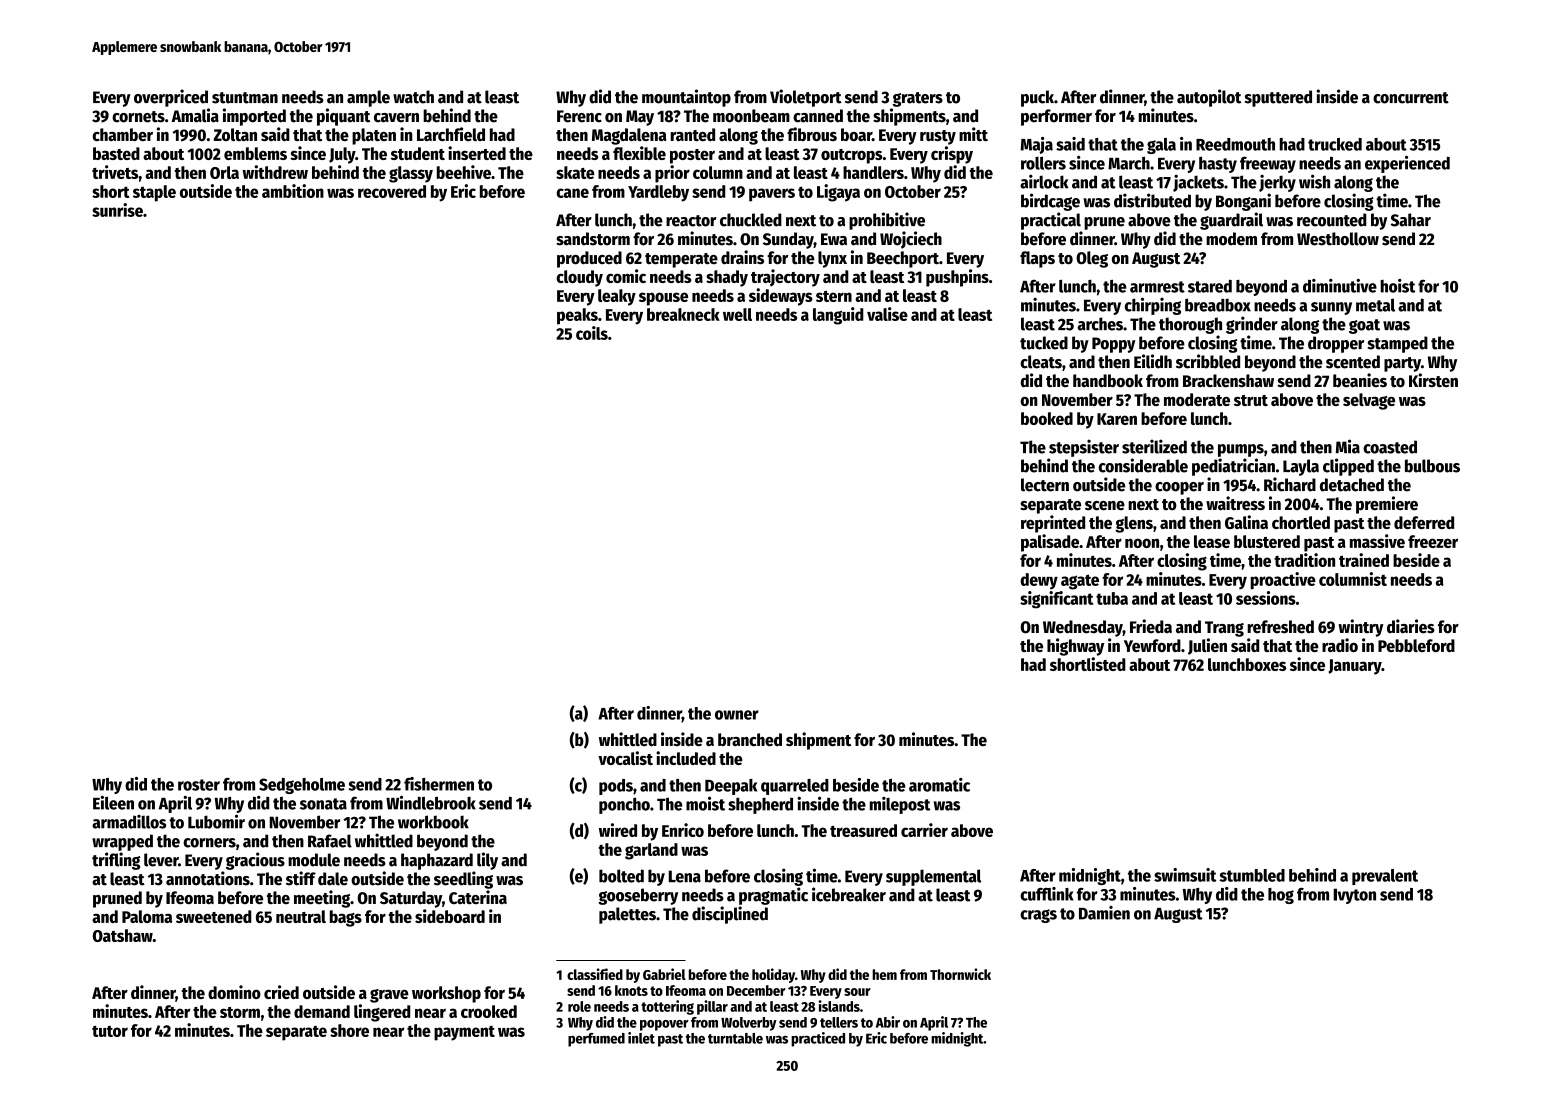 The width and height of the screenshot is (1553, 1098). I want to click on bags, so click(346, 918).
